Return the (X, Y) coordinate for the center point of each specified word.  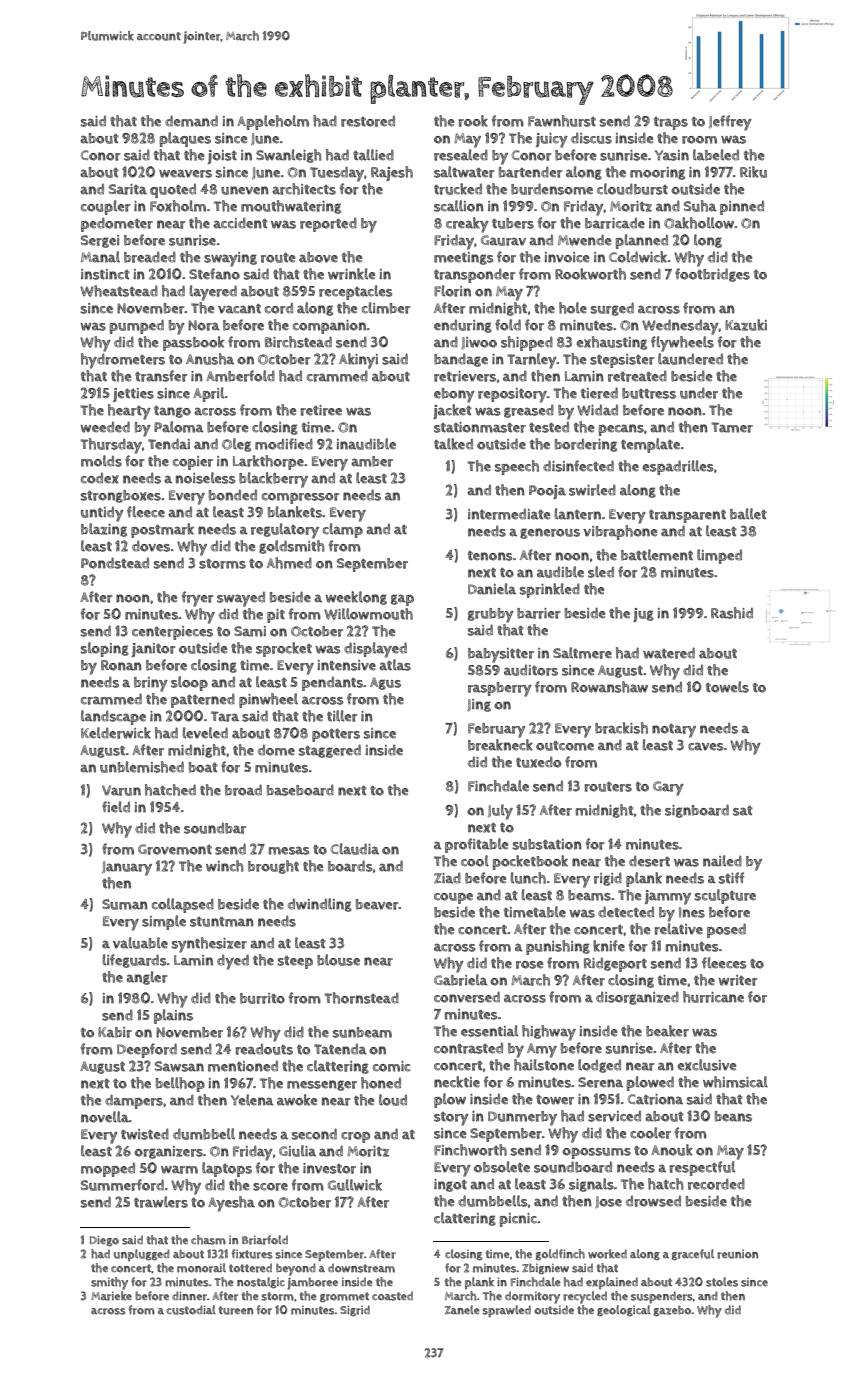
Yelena (252, 1100)
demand (191, 121)
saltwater (464, 172)
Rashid (732, 613)
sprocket (284, 649)
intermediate (509, 514)
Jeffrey (730, 123)
